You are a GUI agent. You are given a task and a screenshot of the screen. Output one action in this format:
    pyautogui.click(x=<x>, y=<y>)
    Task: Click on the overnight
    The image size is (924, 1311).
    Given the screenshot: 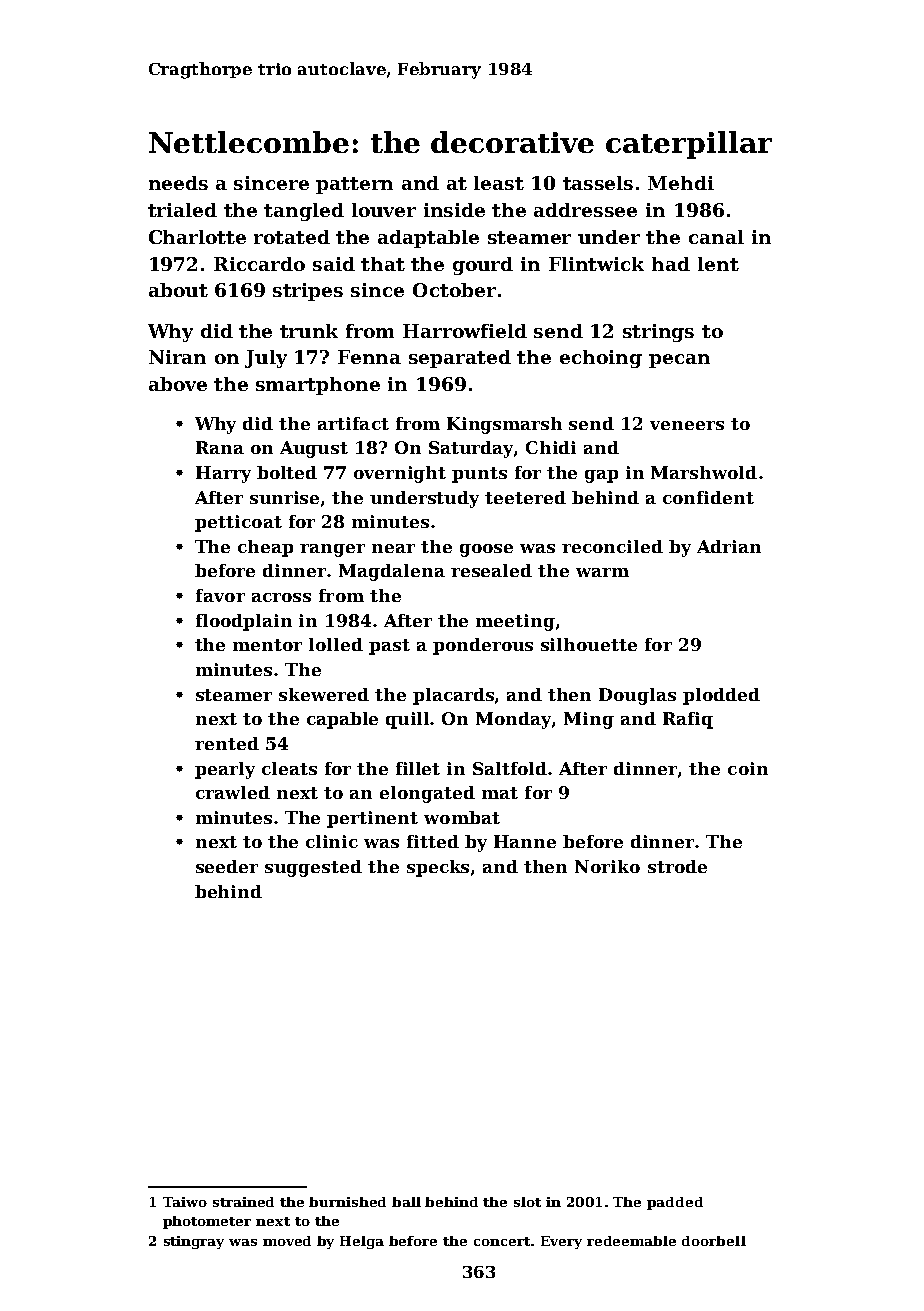 What is the action you would take?
    pyautogui.click(x=400, y=474)
